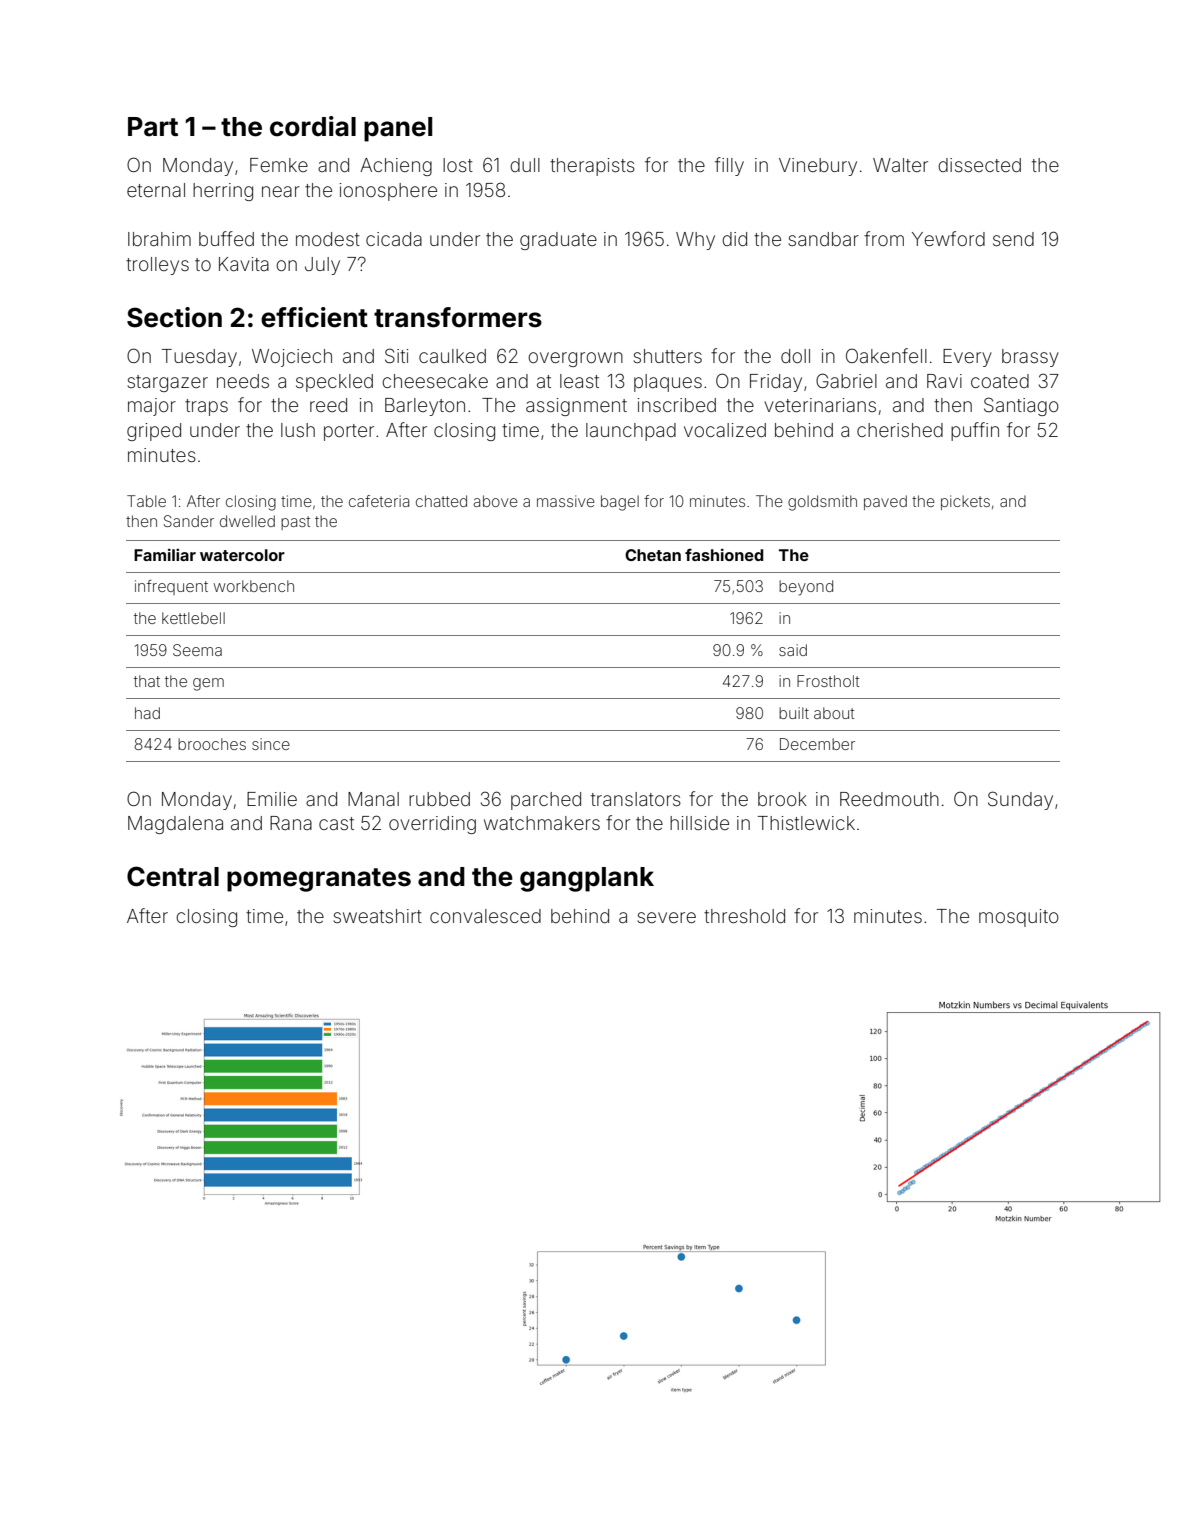 This image has width=1186, height=1535. What do you see at coordinates (975, 431) in the image?
I see `puffin` at bounding box center [975, 431].
